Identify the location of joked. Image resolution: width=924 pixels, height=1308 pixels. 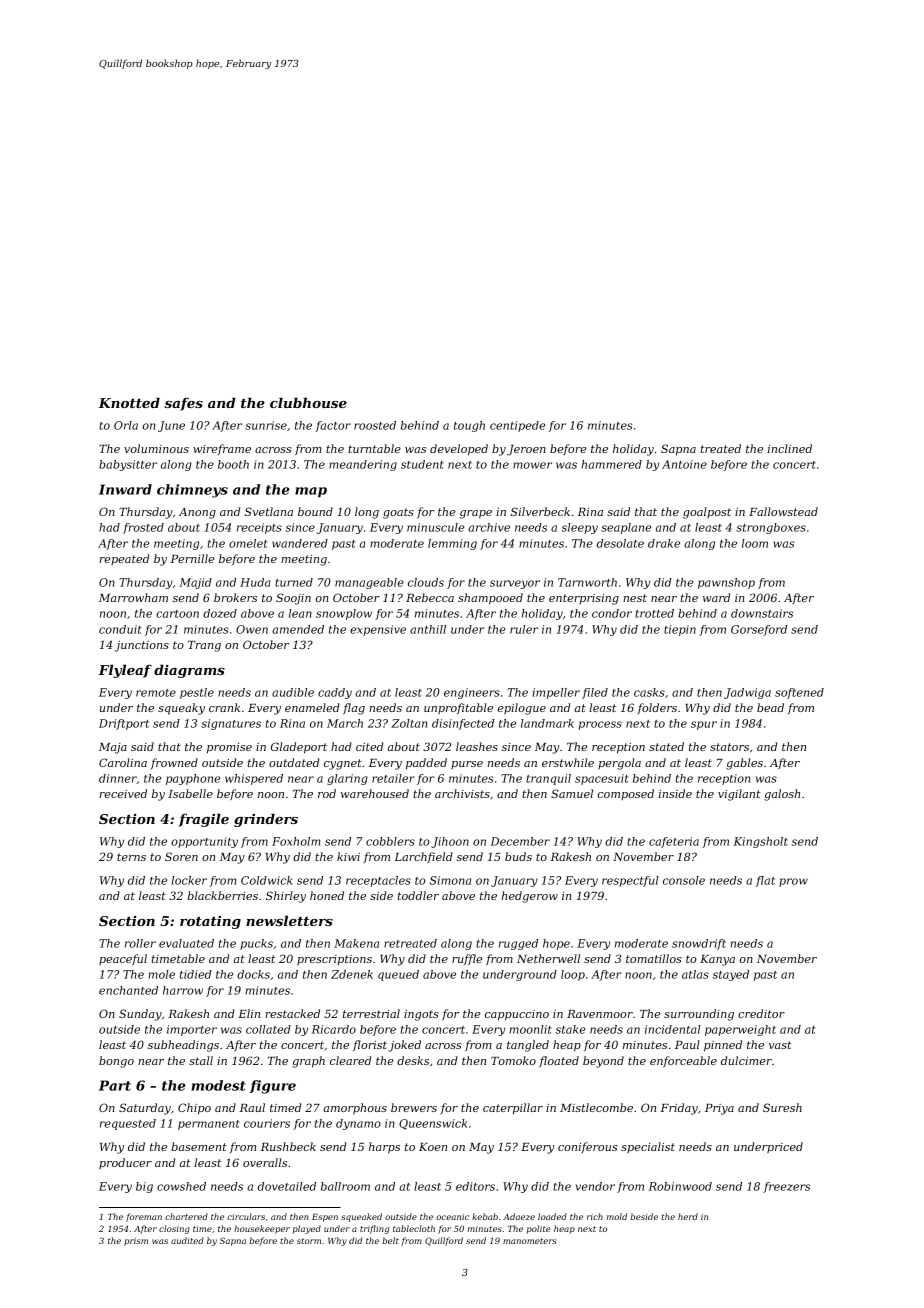
(404, 1046).
